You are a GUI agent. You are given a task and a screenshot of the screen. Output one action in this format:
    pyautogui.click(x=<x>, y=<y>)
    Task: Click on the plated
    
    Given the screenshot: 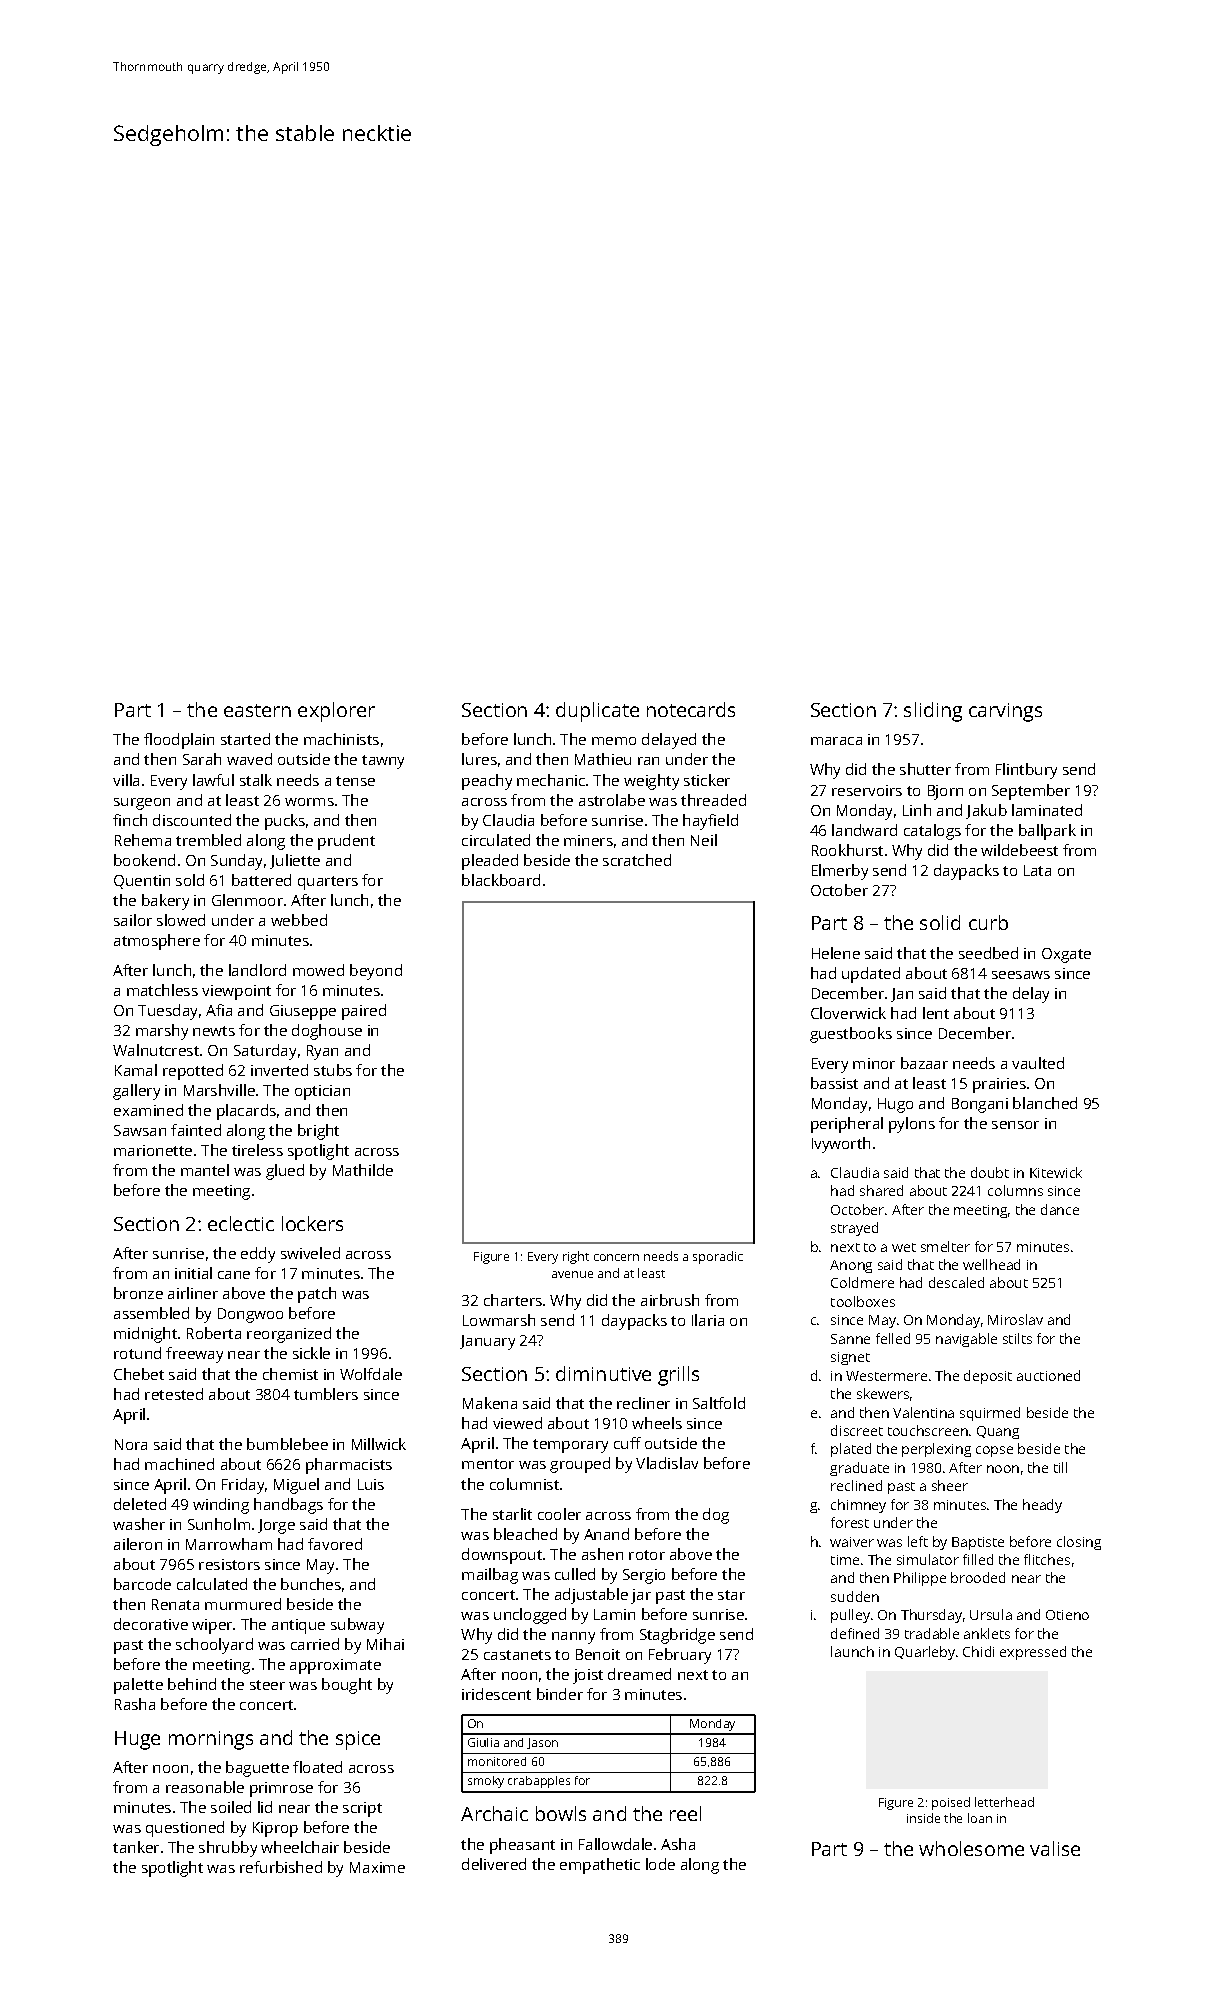 What is the action you would take?
    pyautogui.click(x=851, y=1450)
